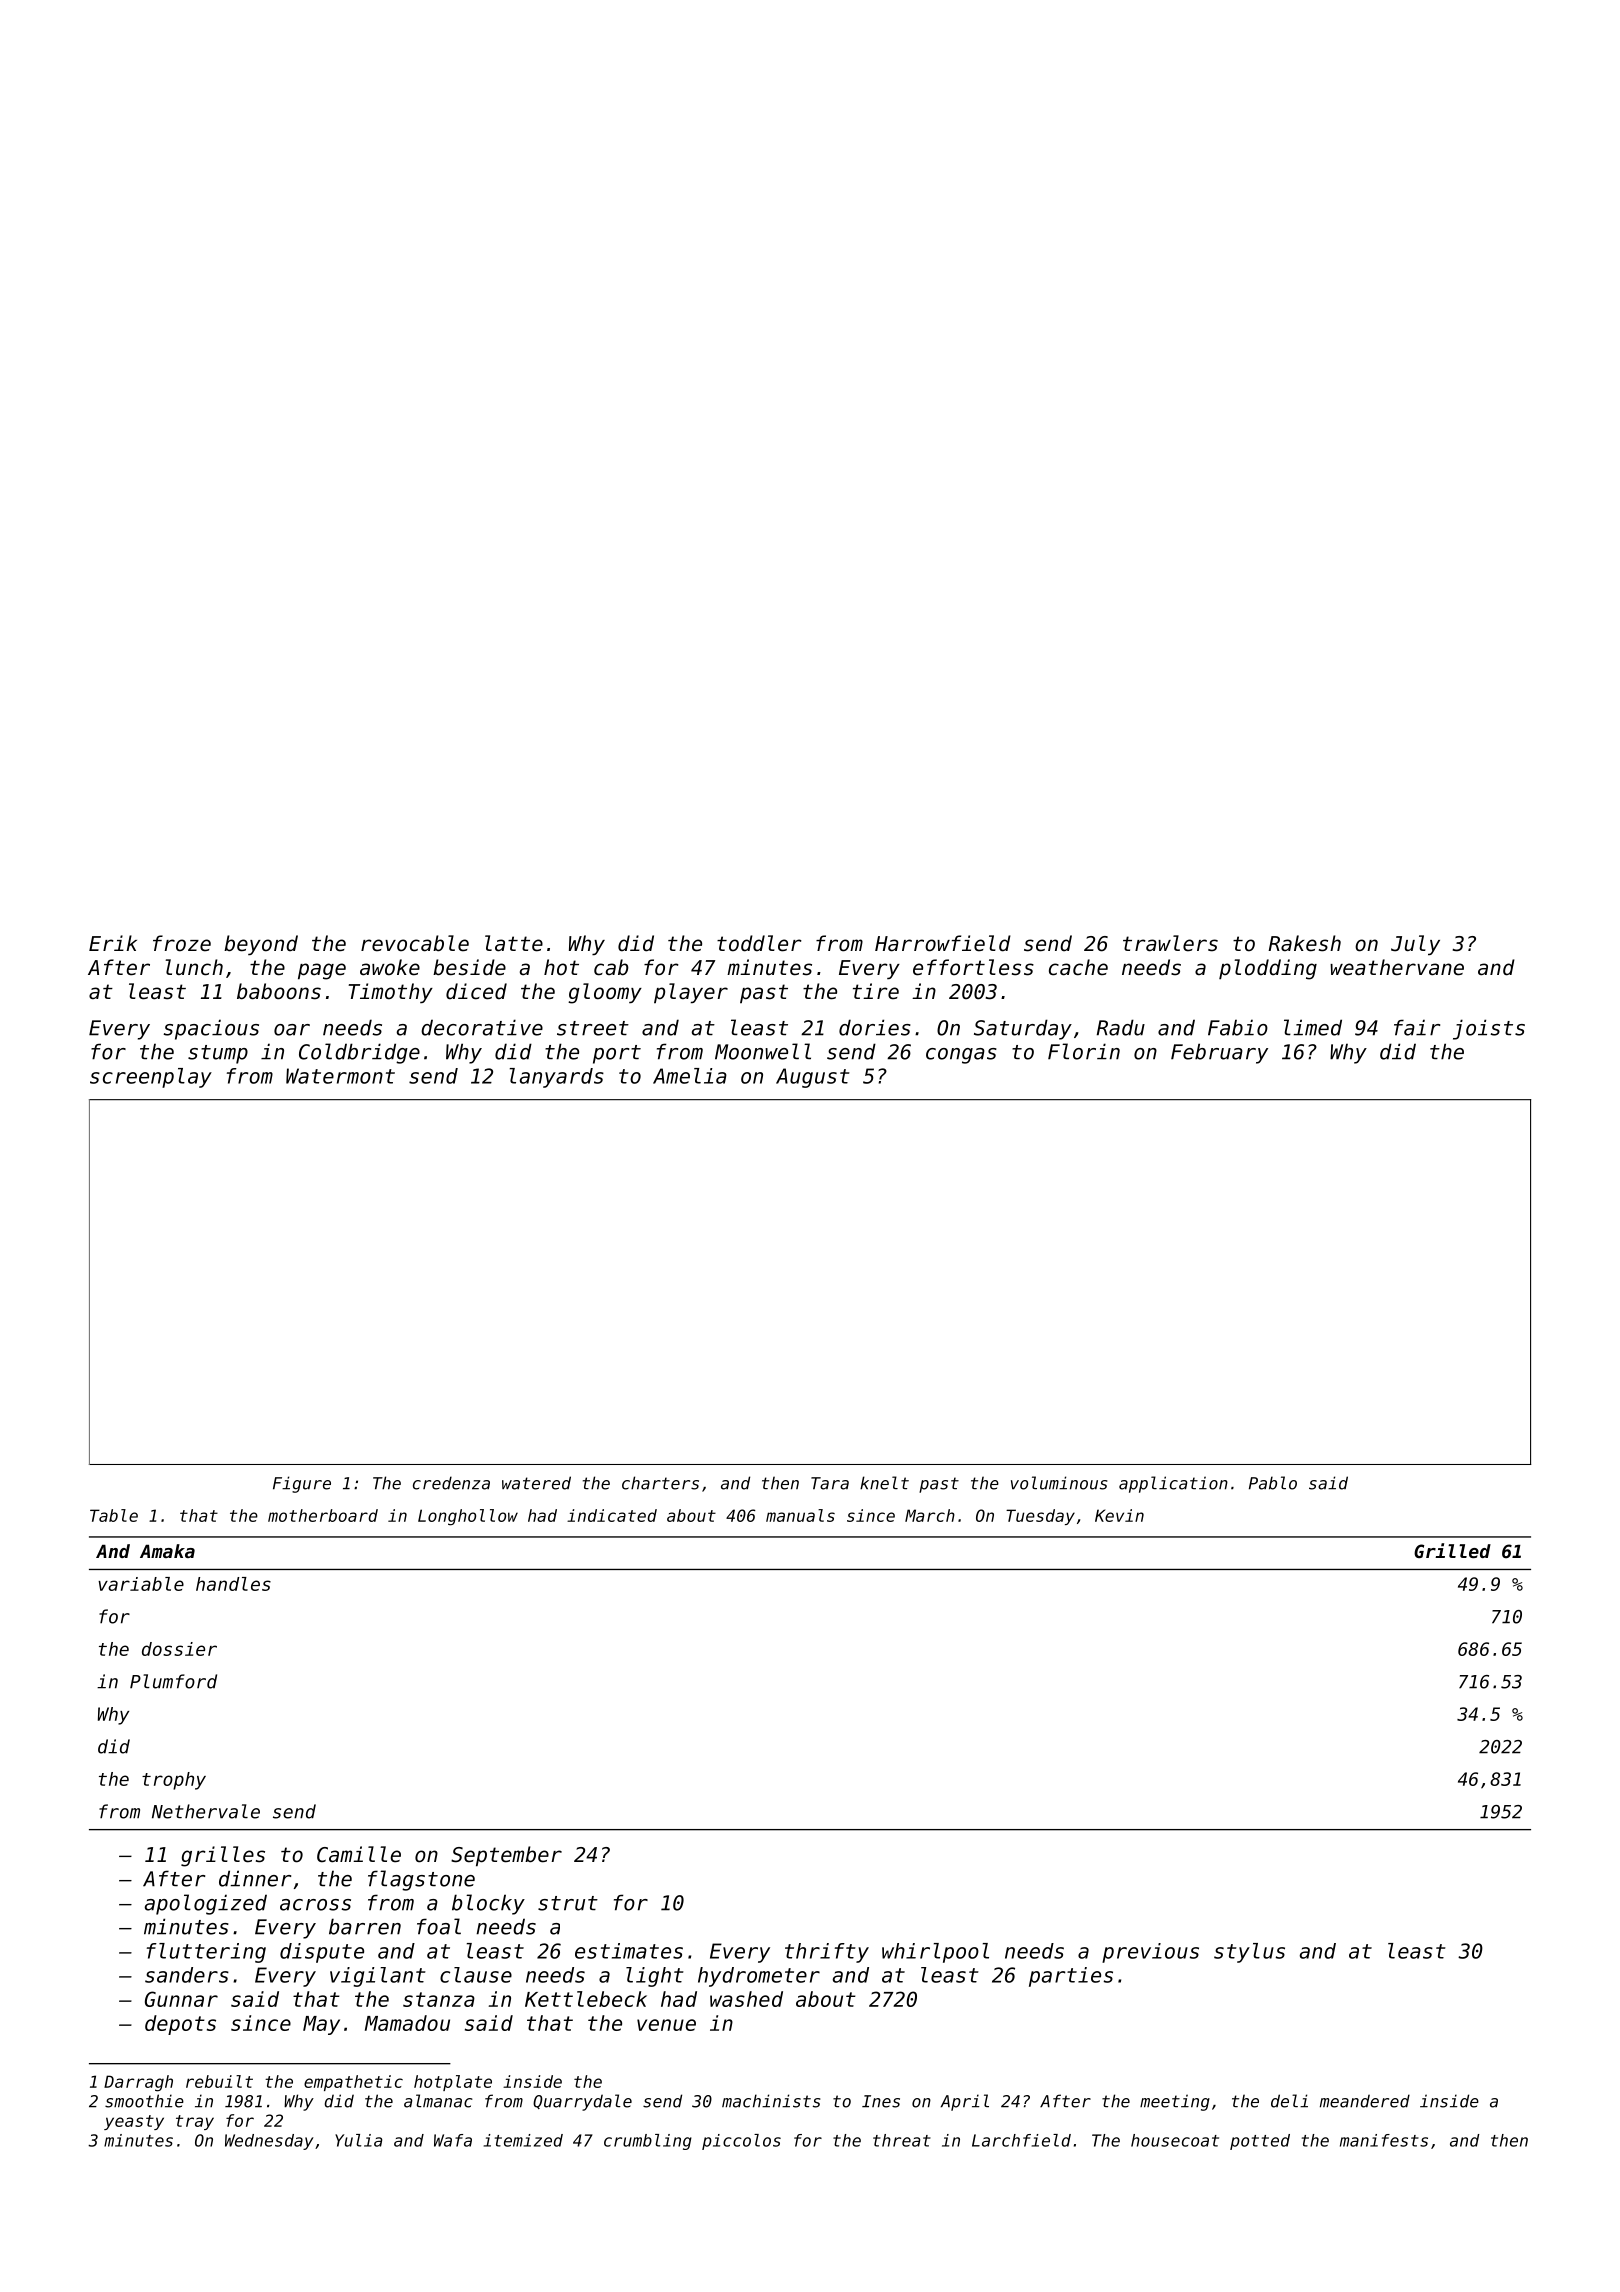 This screenshot has width=1620, height=2292. I want to click on July, so click(1415, 945).
